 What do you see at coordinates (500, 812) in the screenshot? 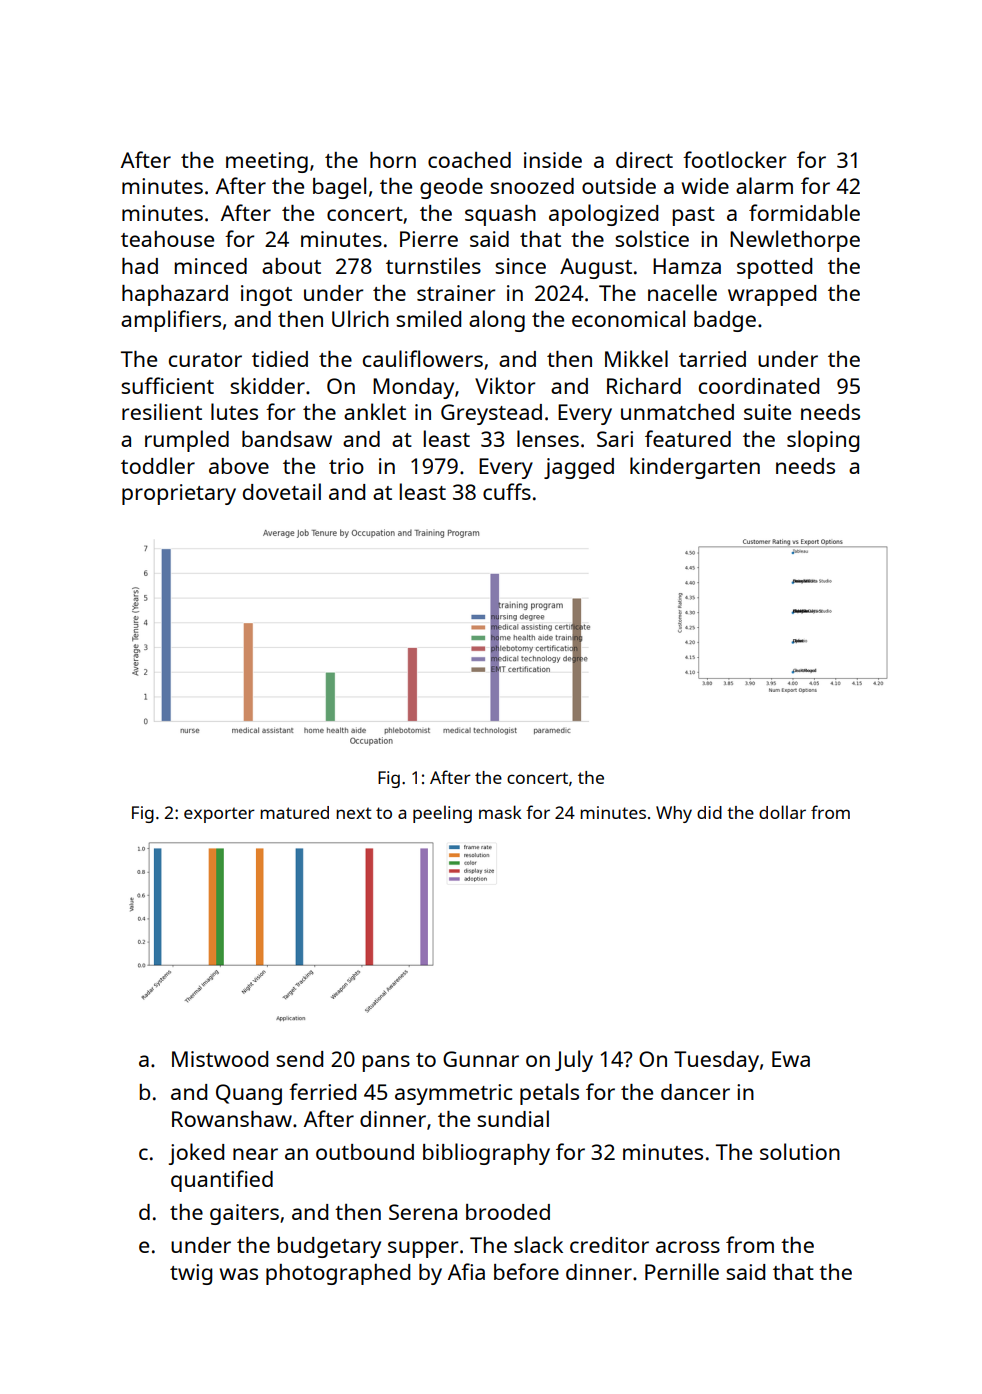
I see `mask` at bounding box center [500, 812].
